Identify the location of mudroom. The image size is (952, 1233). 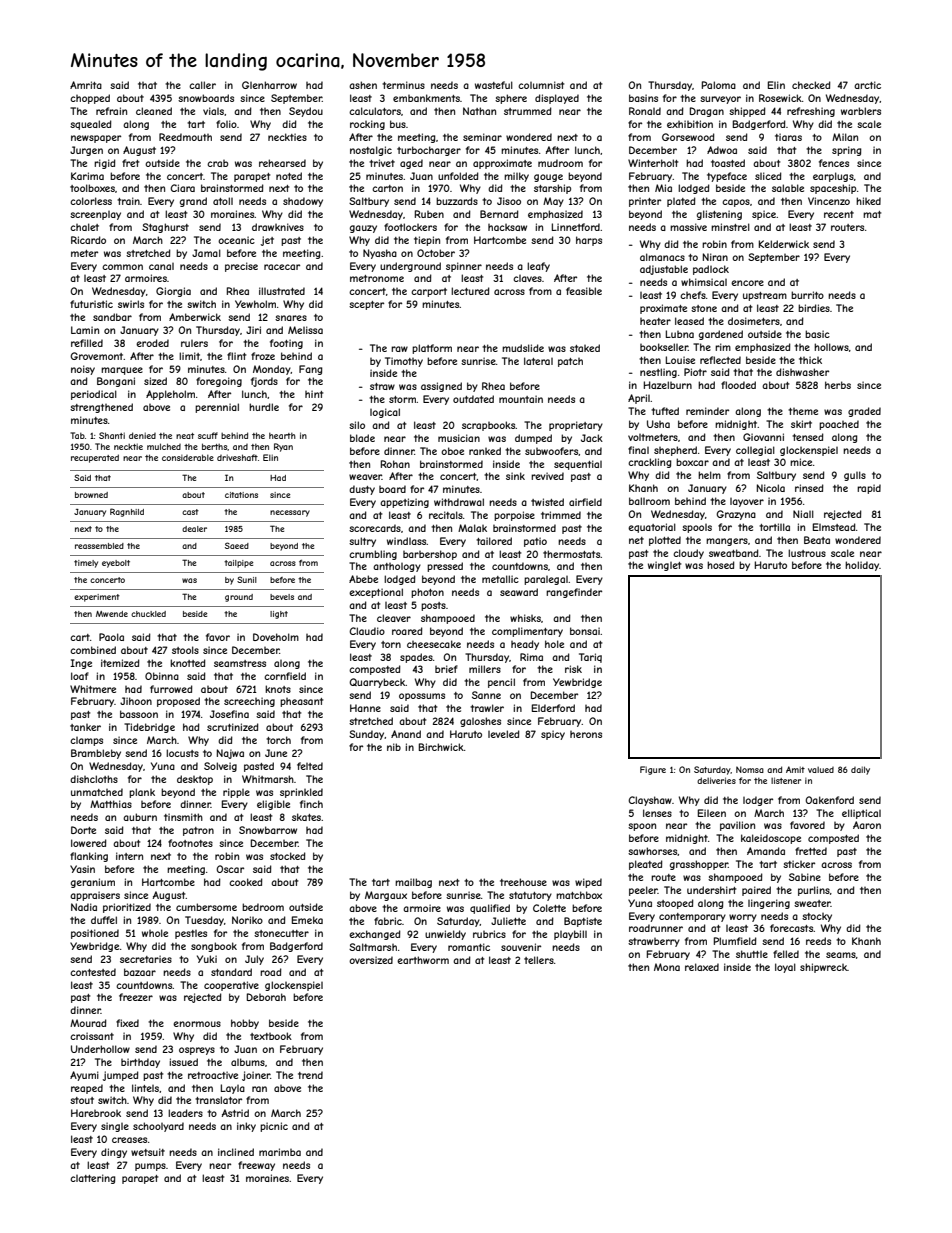
(560, 163).
